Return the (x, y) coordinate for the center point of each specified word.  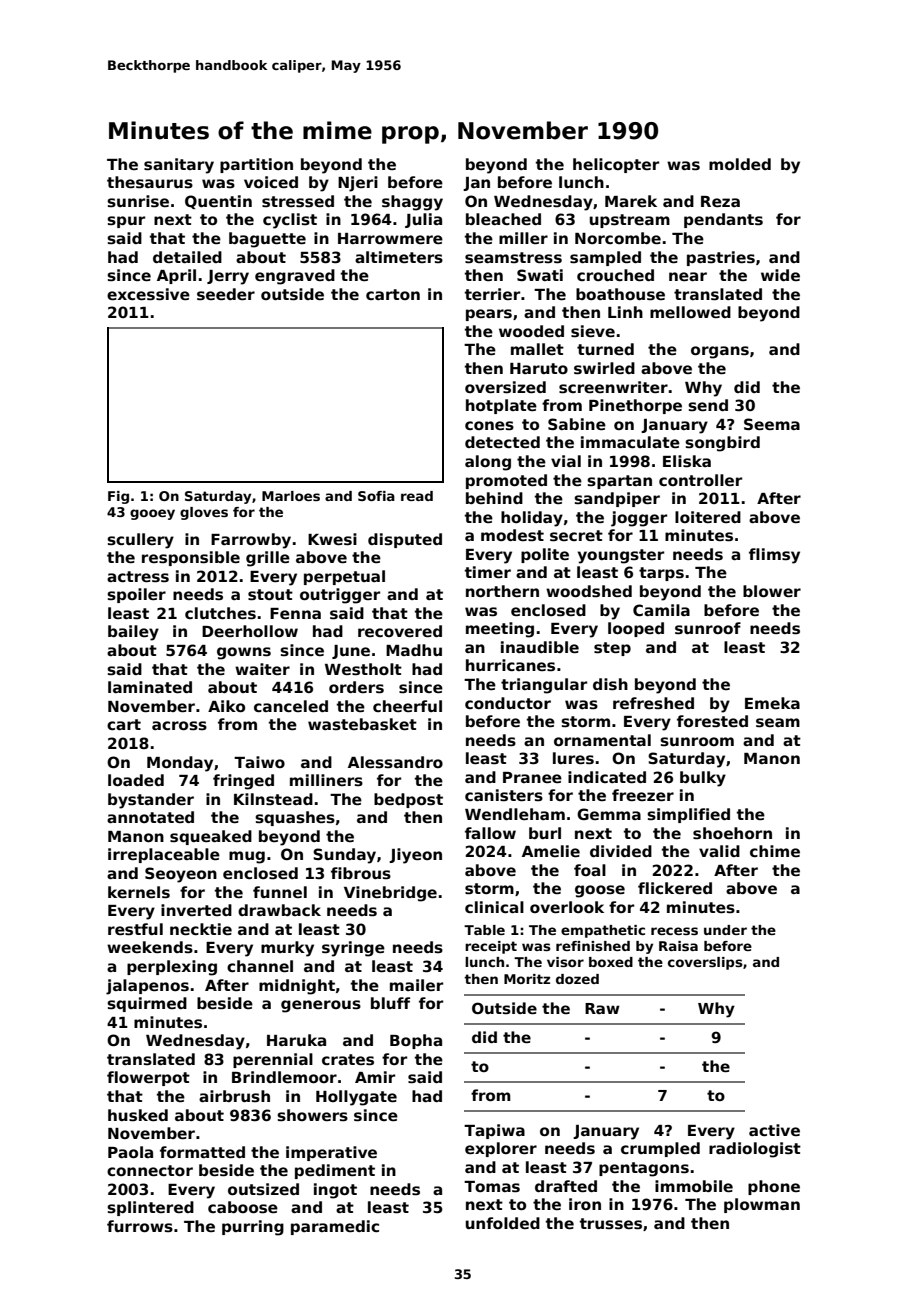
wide (780, 275)
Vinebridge (390, 894)
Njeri (358, 184)
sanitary (179, 166)
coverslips (705, 963)
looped (636, 629)
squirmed (147, 1004)
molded (740, 164)
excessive (148, 294)
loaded (136, 780)
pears (489, 315)
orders (356, 687)
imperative (331, 1153)
